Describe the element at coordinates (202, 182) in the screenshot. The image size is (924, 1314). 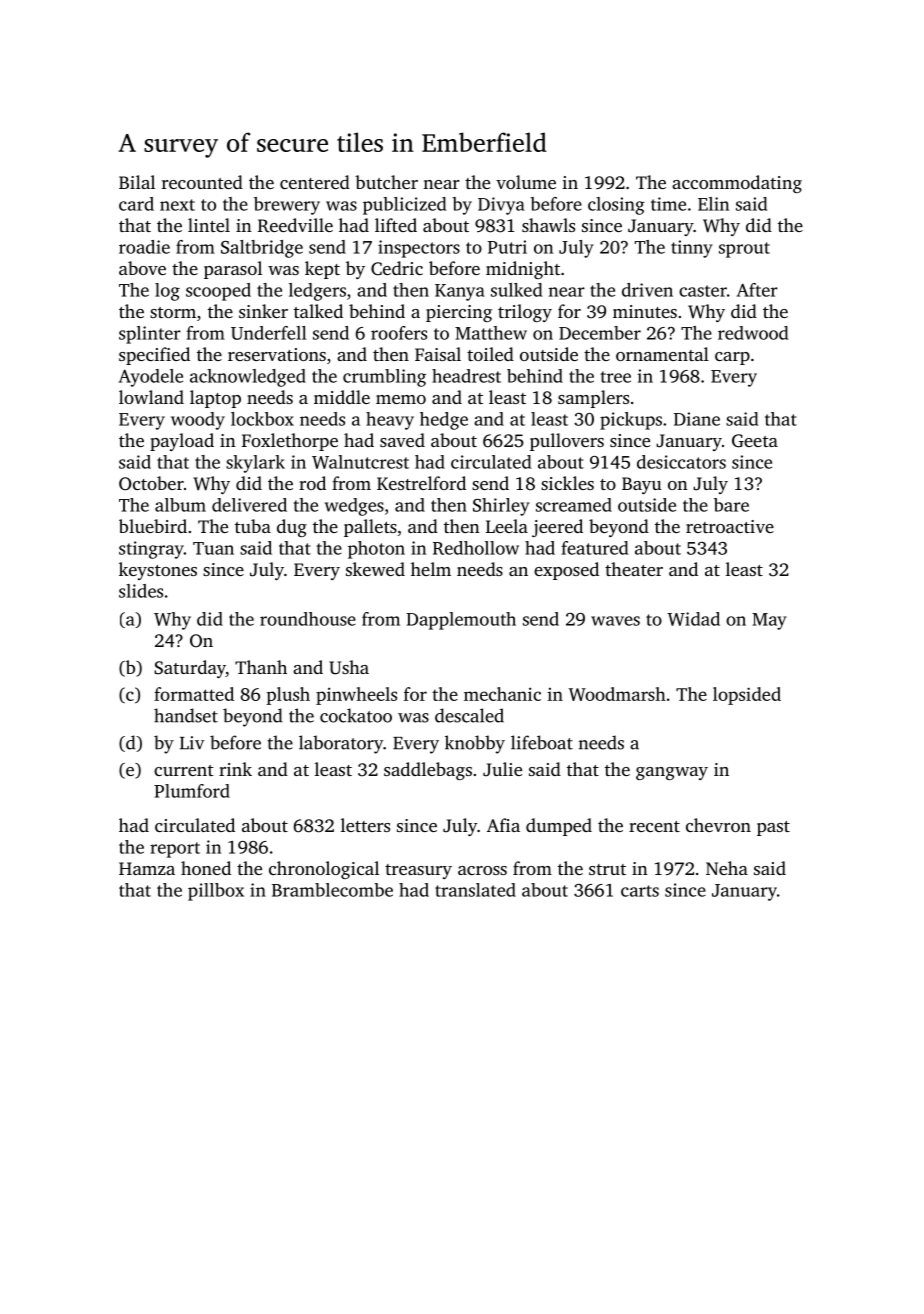
I see `recounted` at that location.
